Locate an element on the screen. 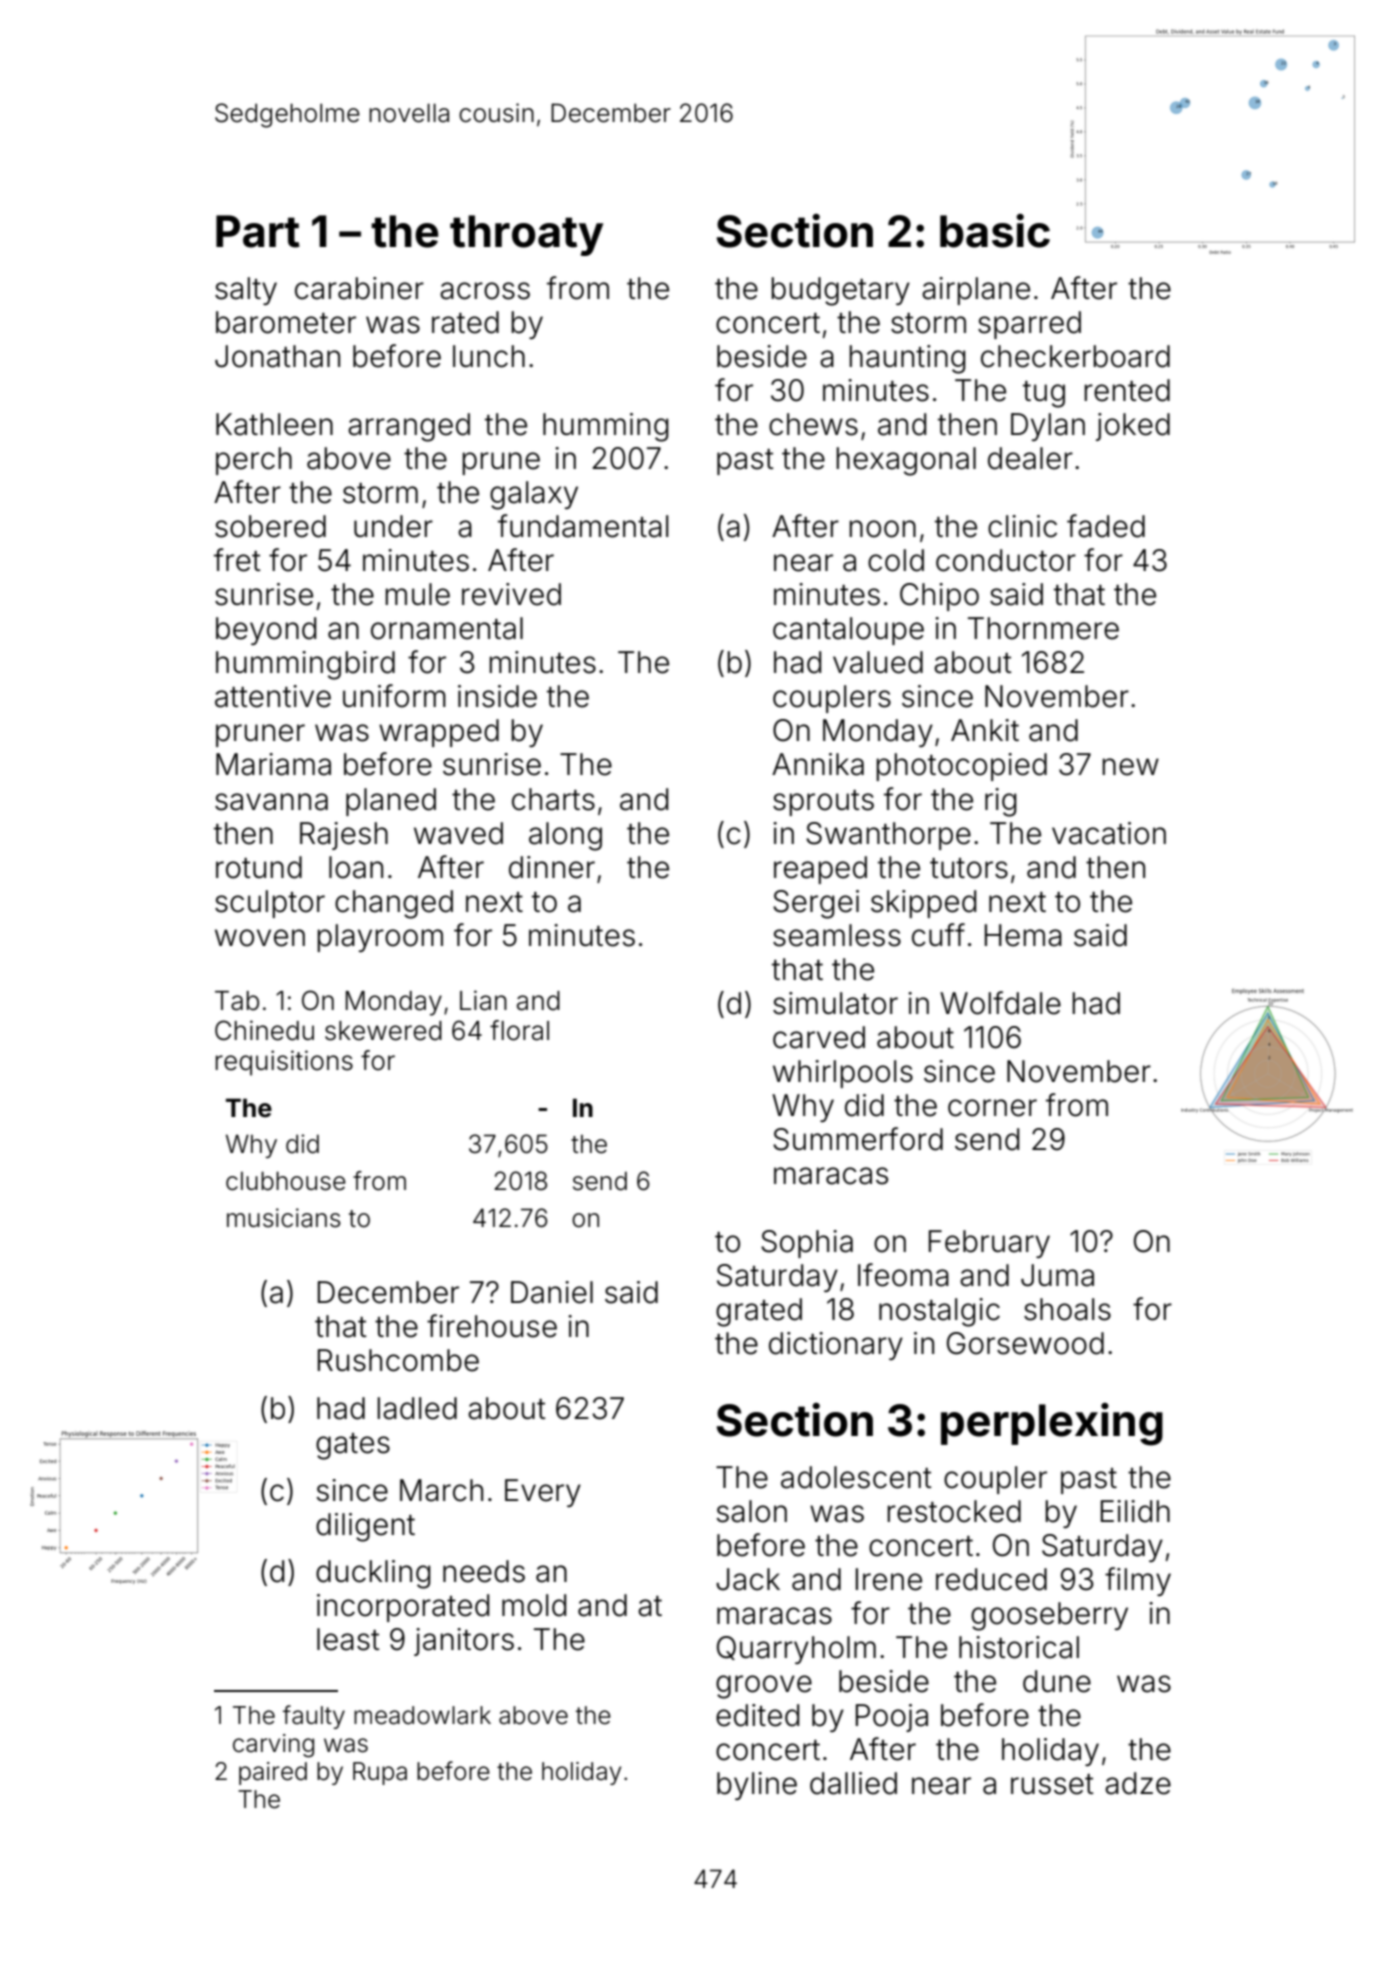 The width and height of the screenshot is (1386, 1969). under is located at coordinates (393, 526).
